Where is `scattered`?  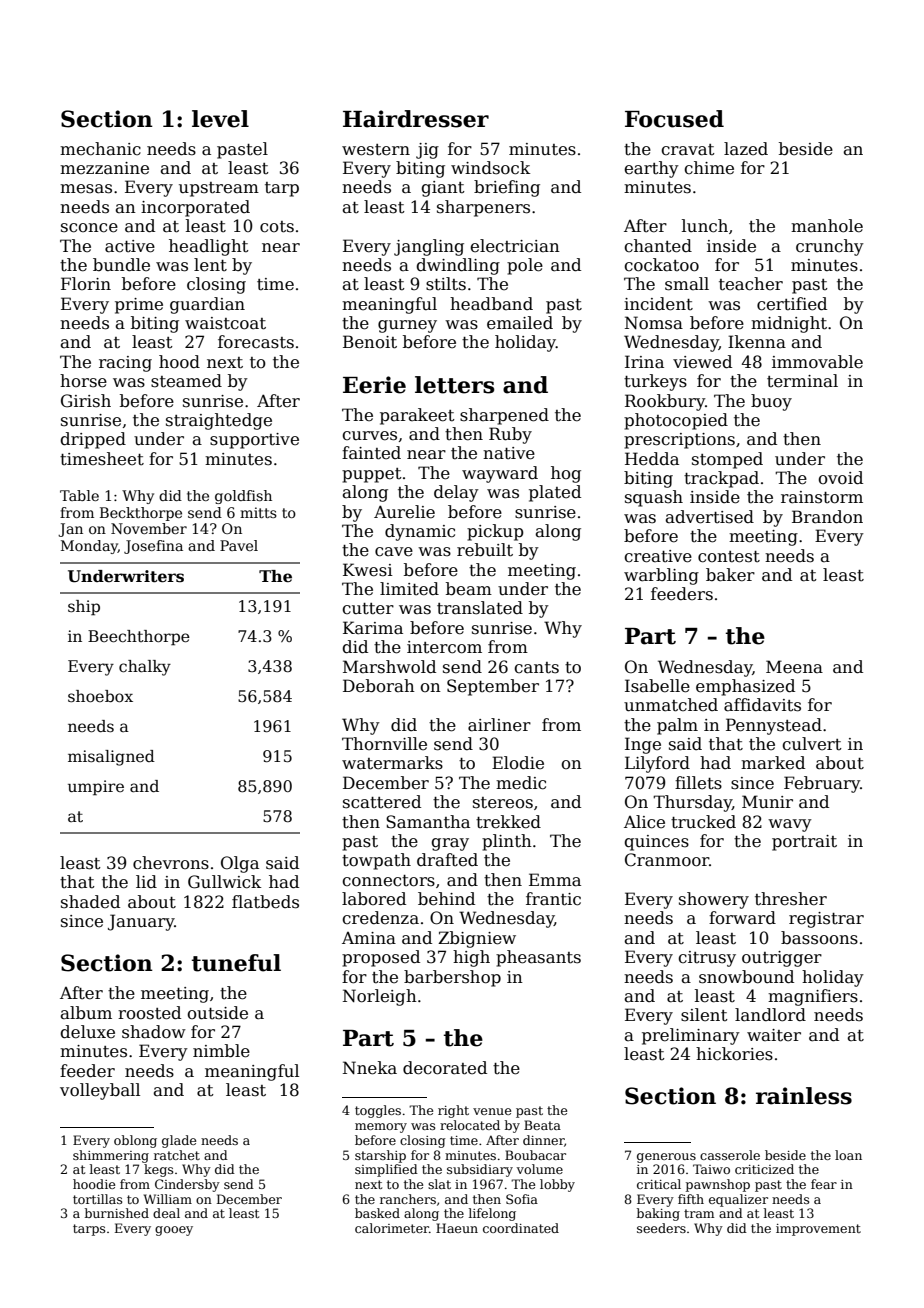 scattered is located at coordinates (382, 802).
